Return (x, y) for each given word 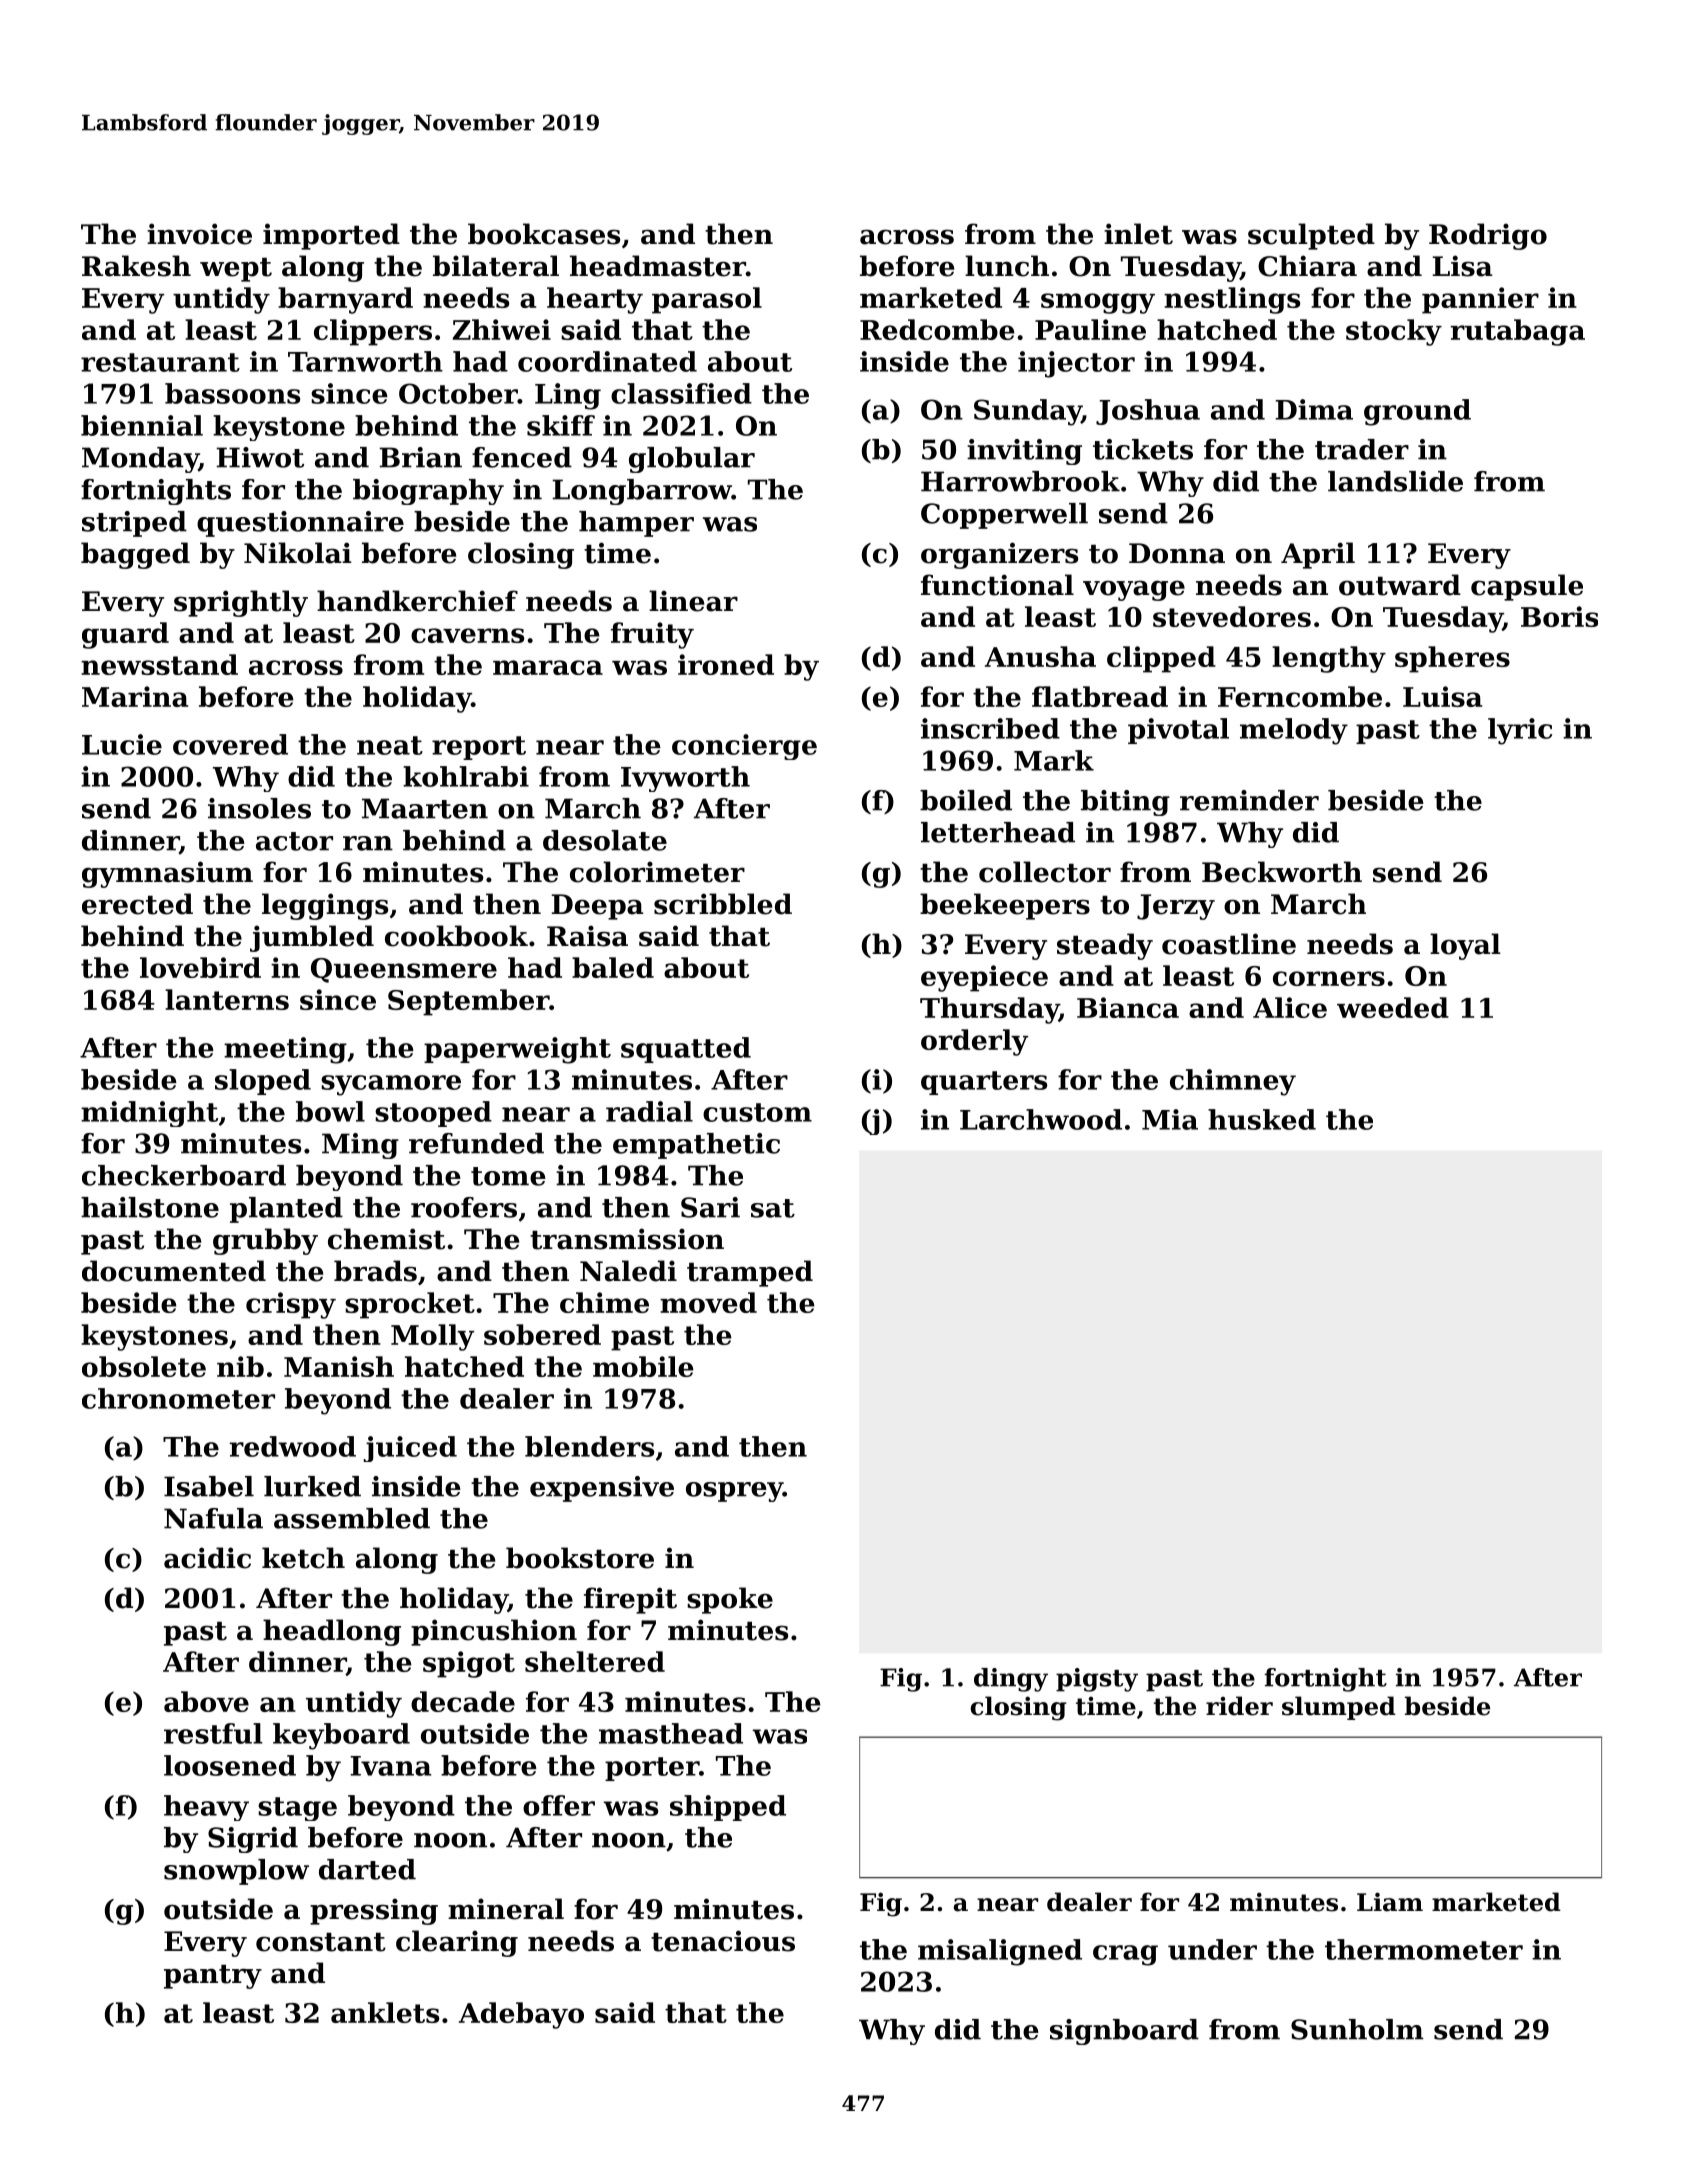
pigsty (1097, 1680)
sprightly (241, 603)
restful (213, 1733)
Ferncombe (1300, 696)
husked (1262, 1119)
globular (692, 460)
